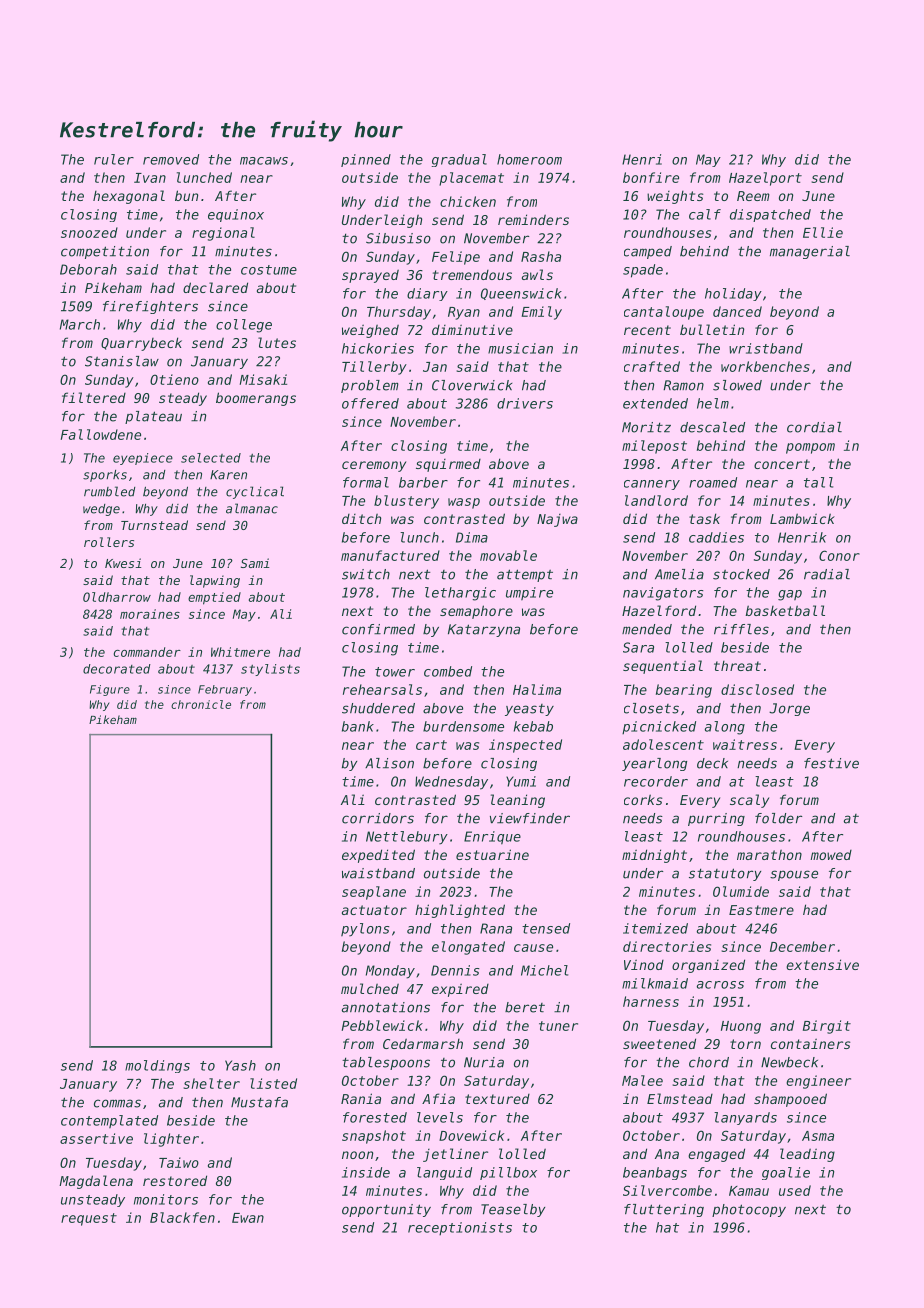 The height and width of the page is (1308, 924). Describe the element at coordinates (802, 946) in the page. I see `December` at that location.
